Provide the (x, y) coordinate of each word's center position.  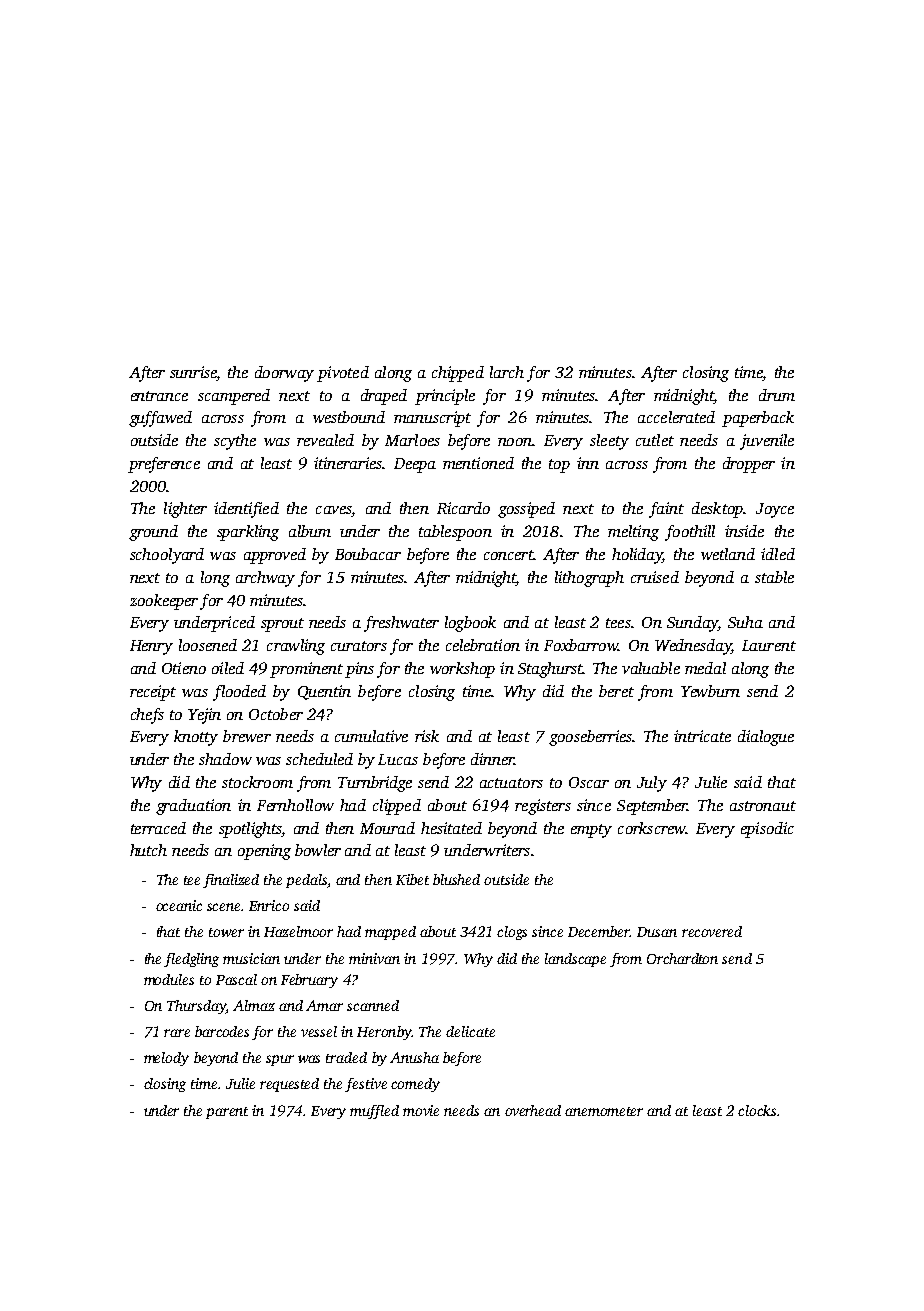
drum (777, 395)
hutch (148, 850)
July (652, 784)
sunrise (193, 372)
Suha (745, 622)
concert (508, 555)
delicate (470, 1031)
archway (265, 579)
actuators (511, 783)
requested (289, 1085)
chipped (458, 374)
